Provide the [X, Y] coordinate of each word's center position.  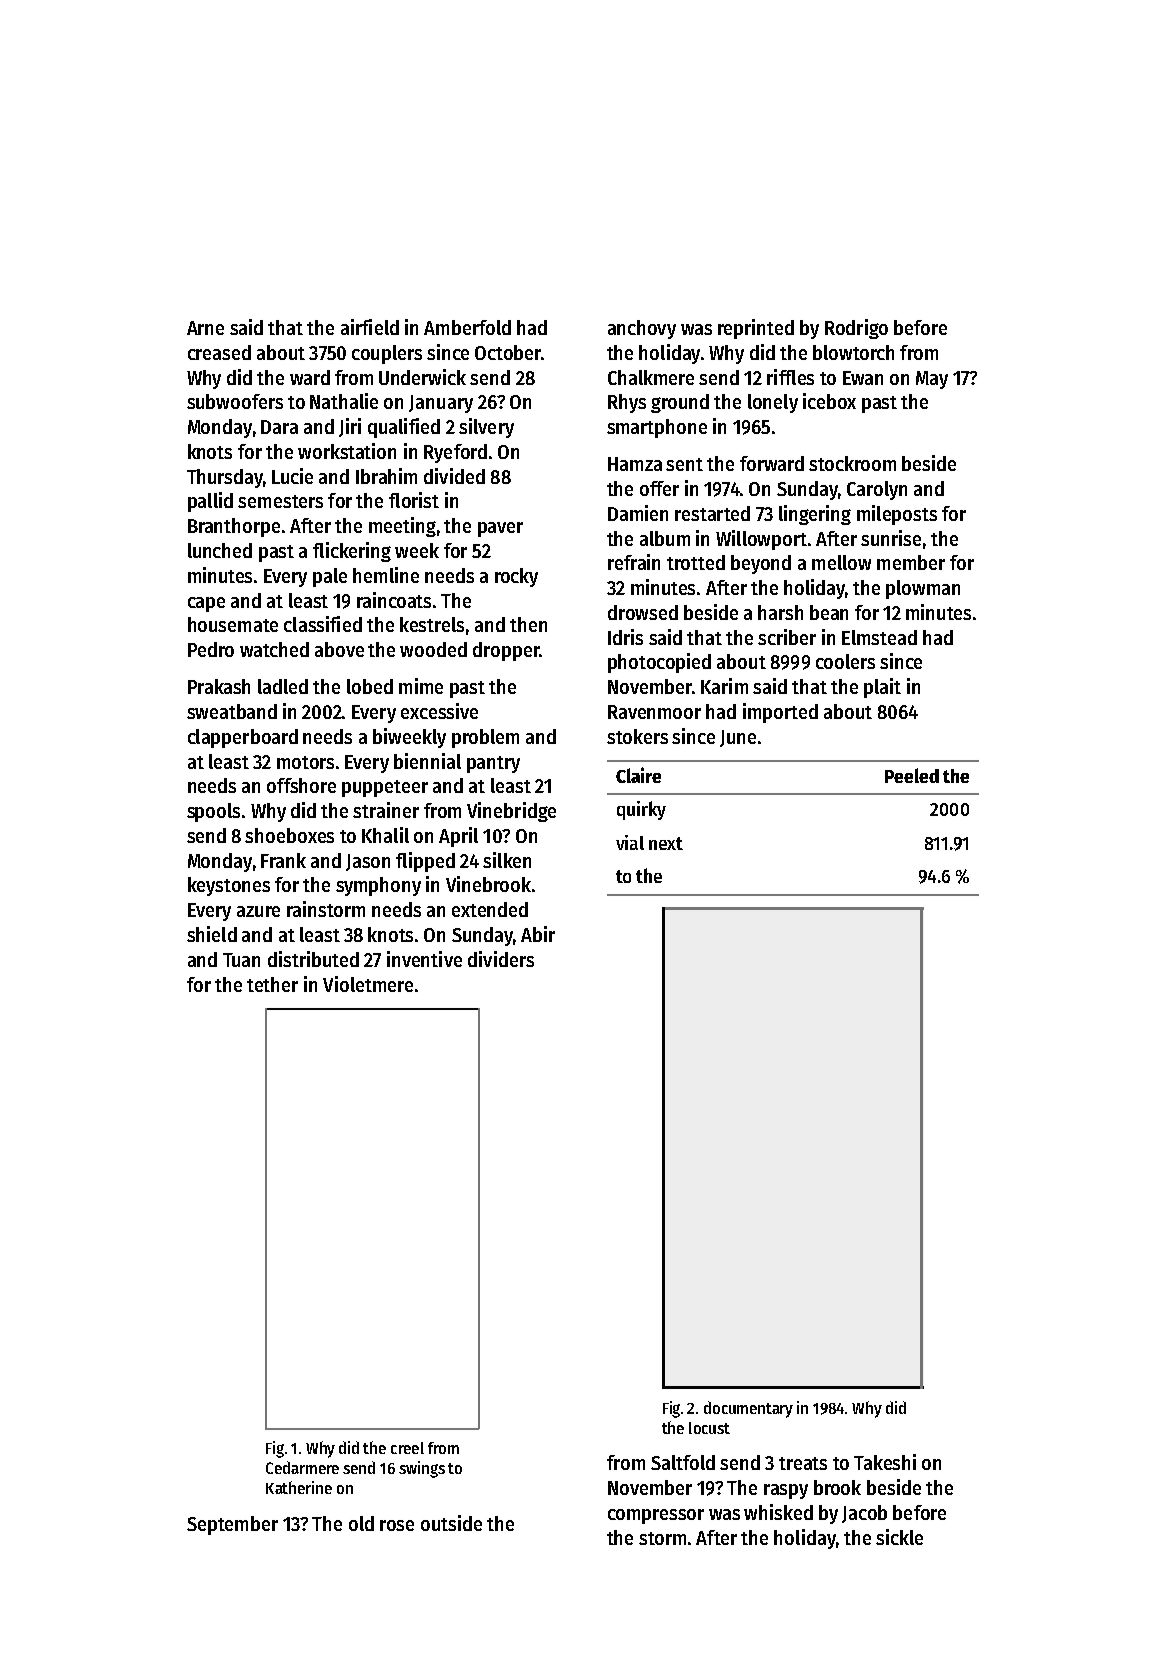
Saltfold [683, 1462]
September [232, 1525]
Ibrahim [386, 476]
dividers [501, 959]
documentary [748, 1409]
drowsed [643, 612]
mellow [841, 562]
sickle [899, 1537]
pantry [493, 764]
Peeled [912, 775]
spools [213, 812]
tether [272, 984]
